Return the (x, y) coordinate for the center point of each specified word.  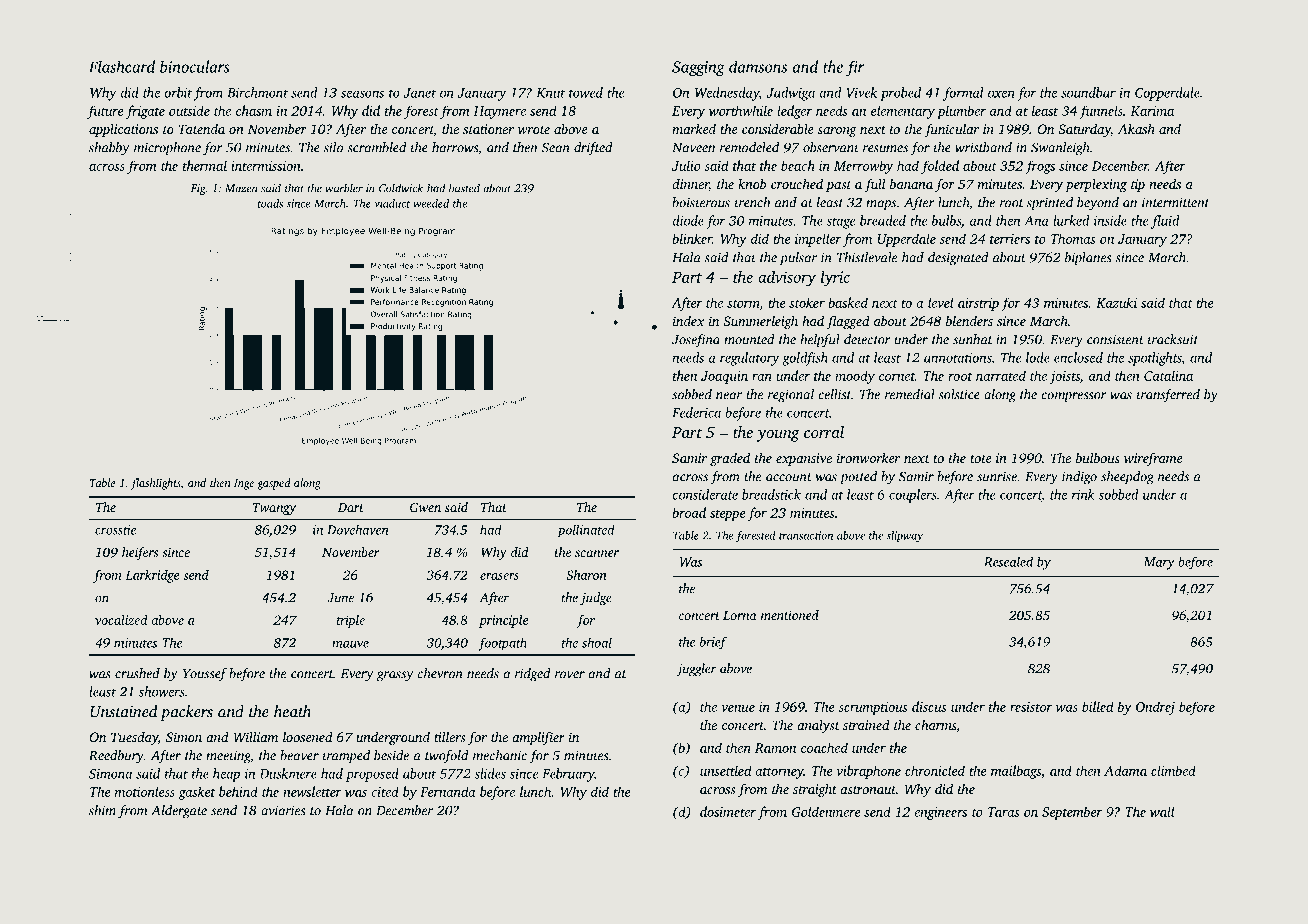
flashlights (156, 484)
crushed (137, 673)
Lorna (740, 615)
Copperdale (1167, 94)
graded (730, 459)
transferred (1168, 396)
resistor (1031, 707)
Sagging (698, 68)
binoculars (195, 66)
